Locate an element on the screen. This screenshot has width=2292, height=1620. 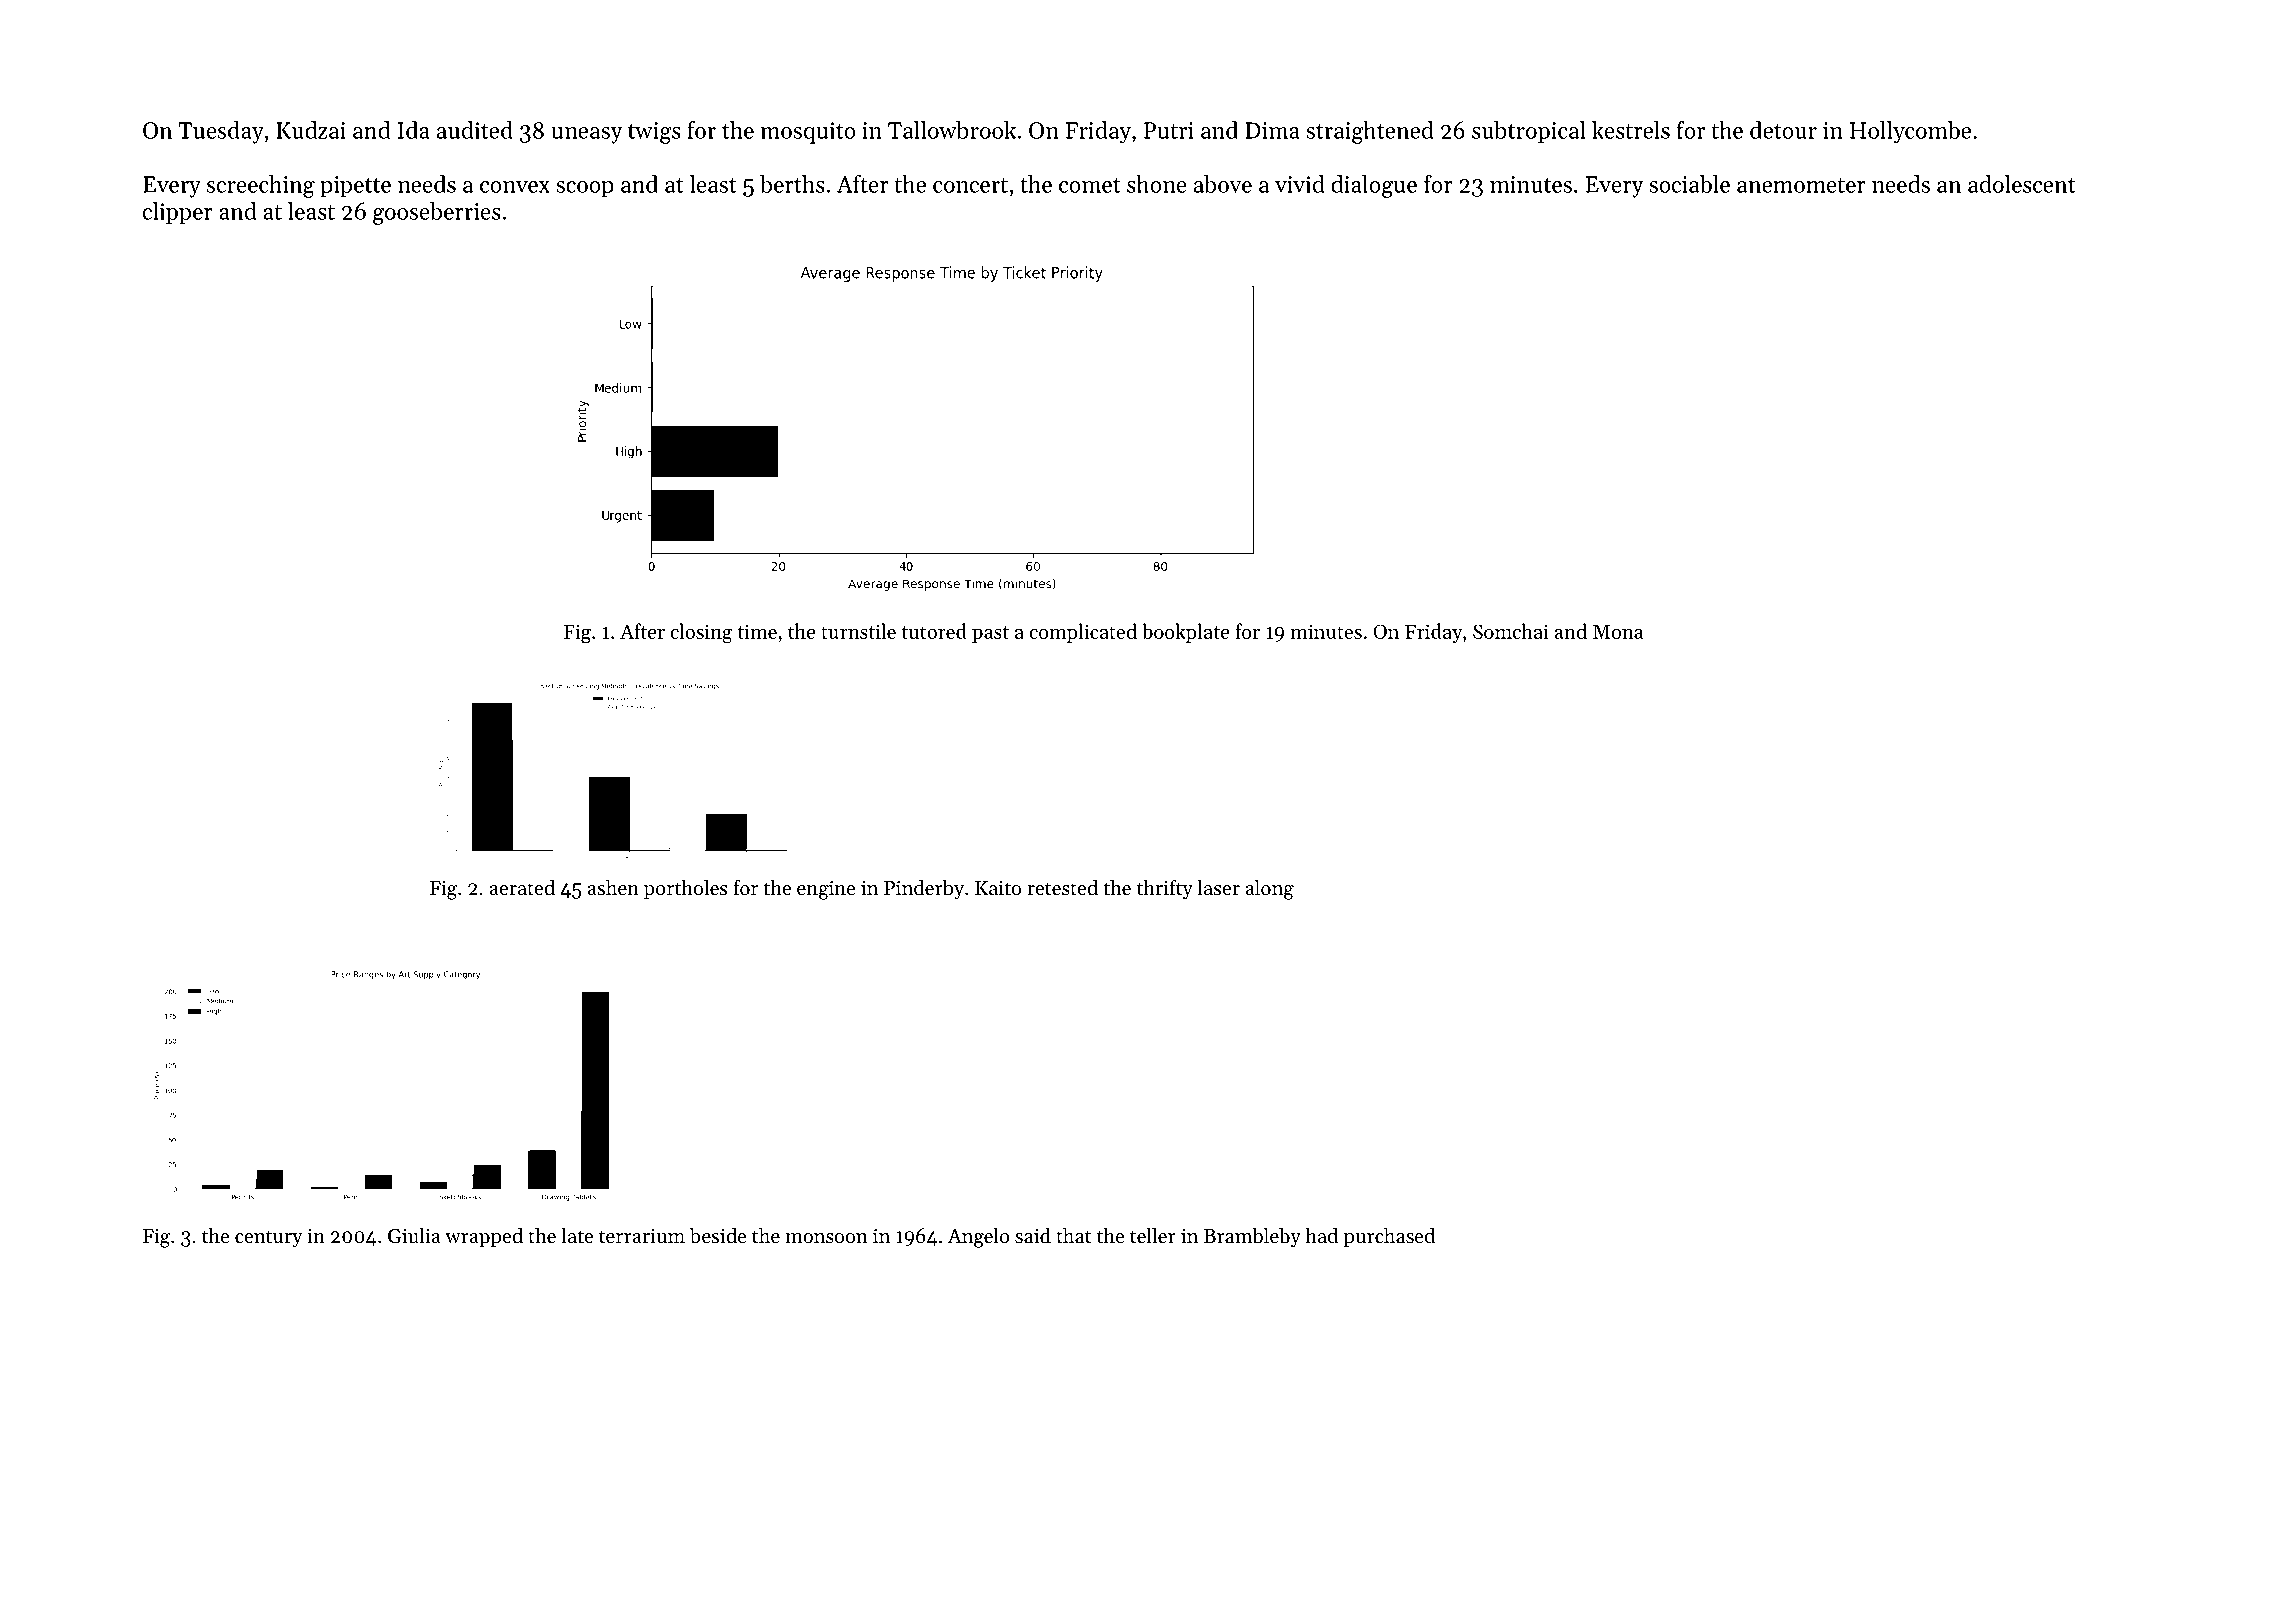
Angelo is located at coordinates (979, 1237).
